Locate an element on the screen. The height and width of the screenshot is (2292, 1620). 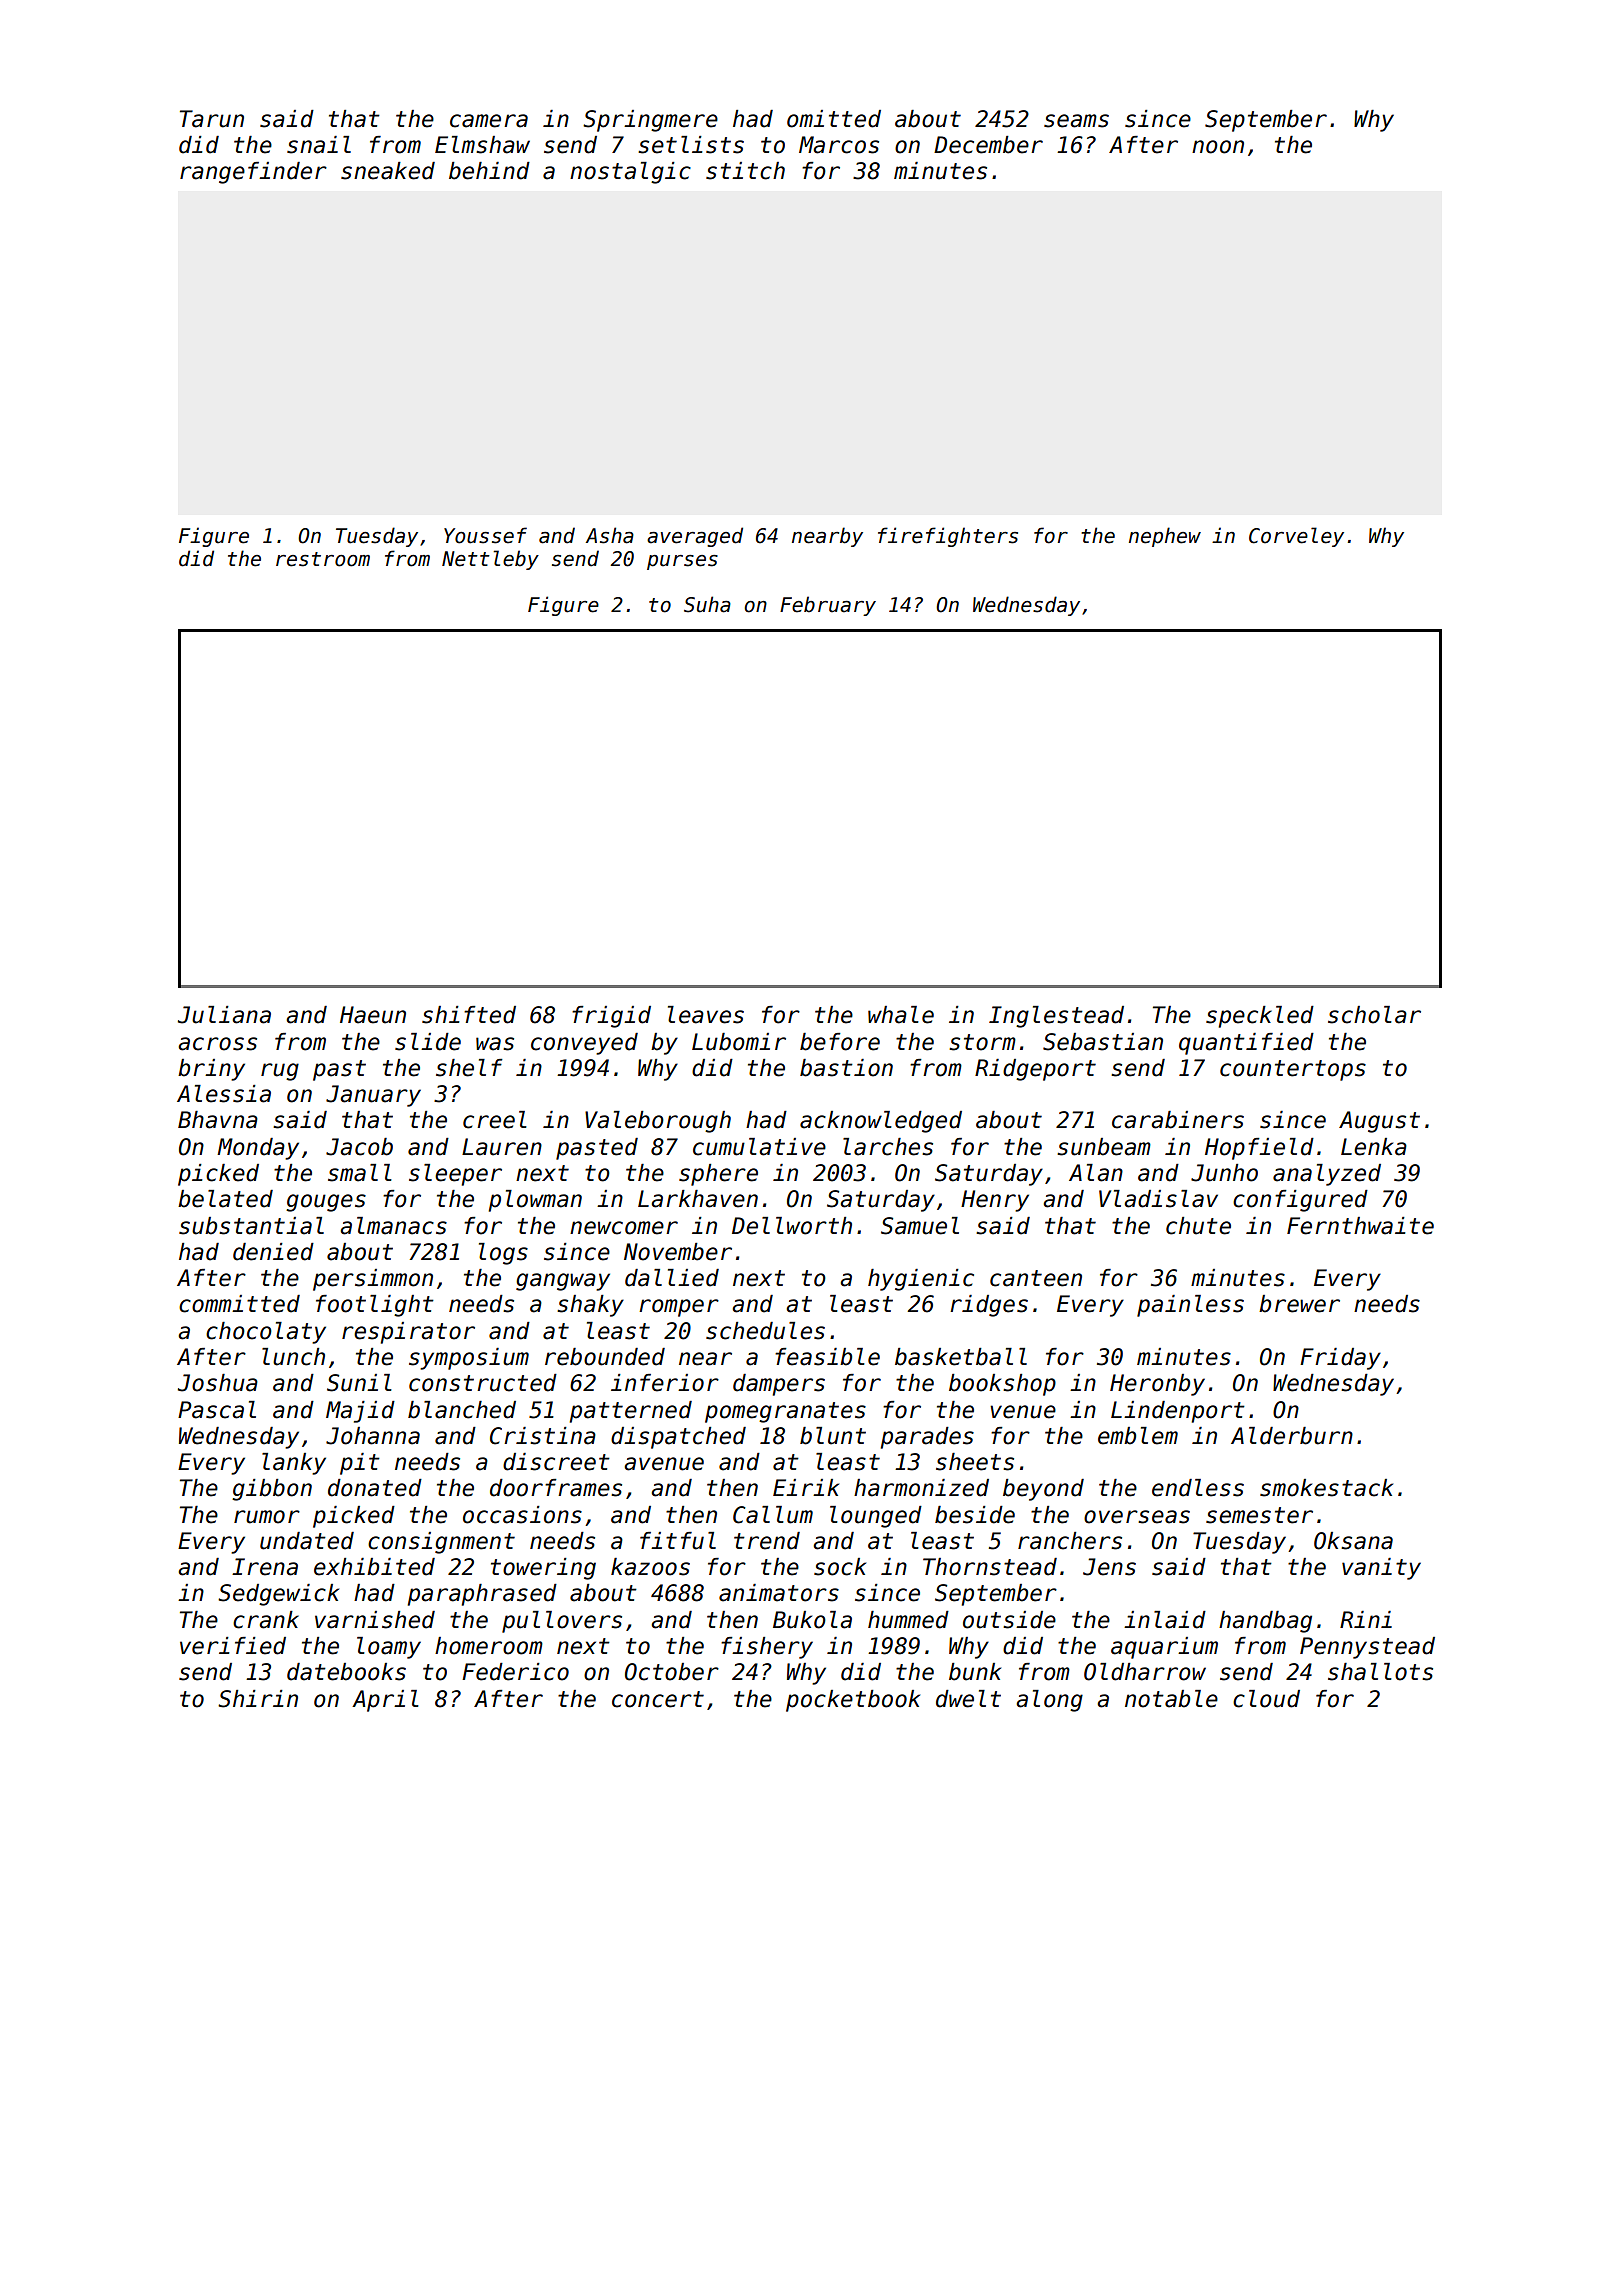
December is located at coordinates (988, 145).
